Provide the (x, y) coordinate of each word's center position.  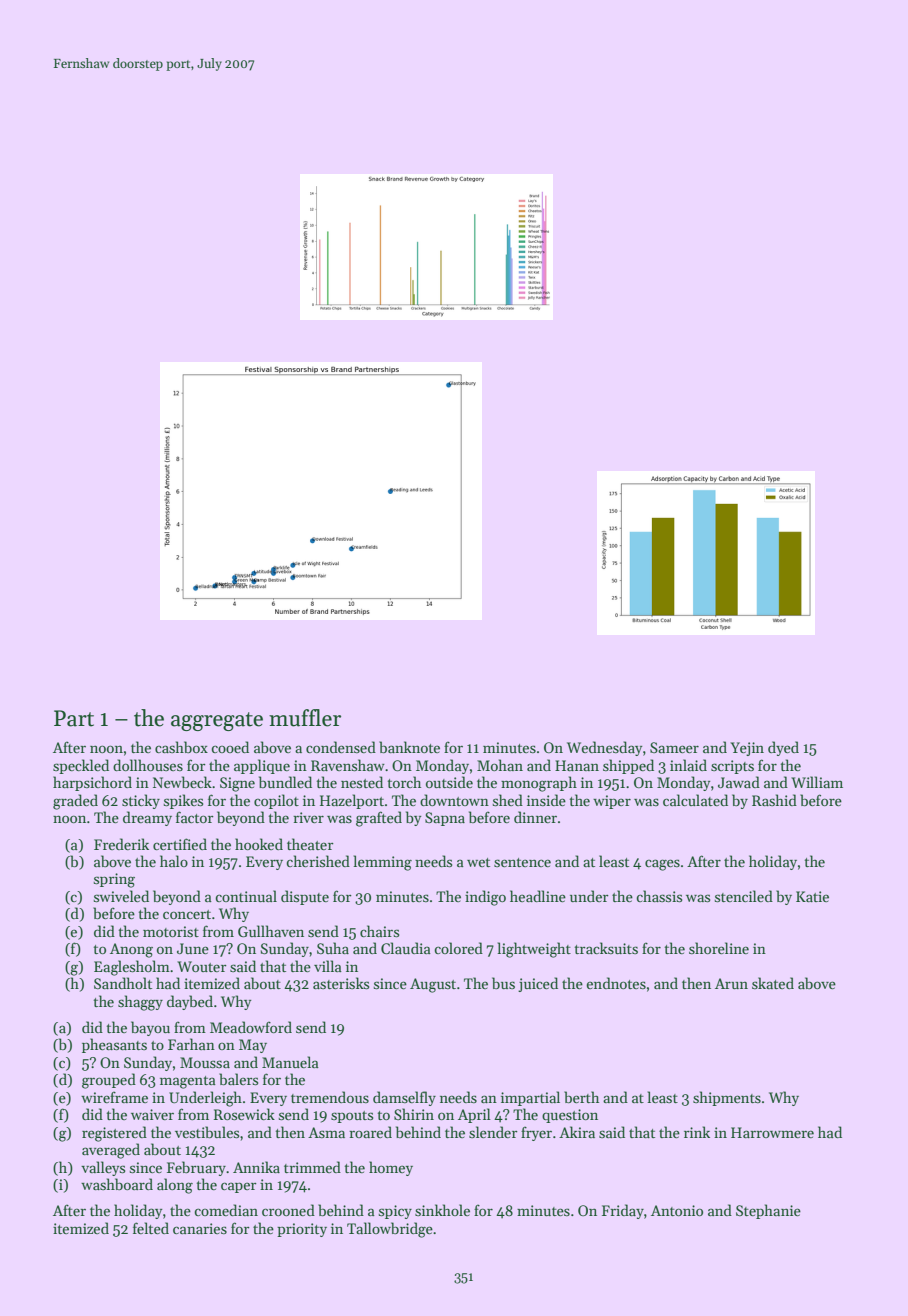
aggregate (217, 721)
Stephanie (768, 1211)
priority (302, 1230)
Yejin (747, 749)
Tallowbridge (390, 1230)
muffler (305, 718)
